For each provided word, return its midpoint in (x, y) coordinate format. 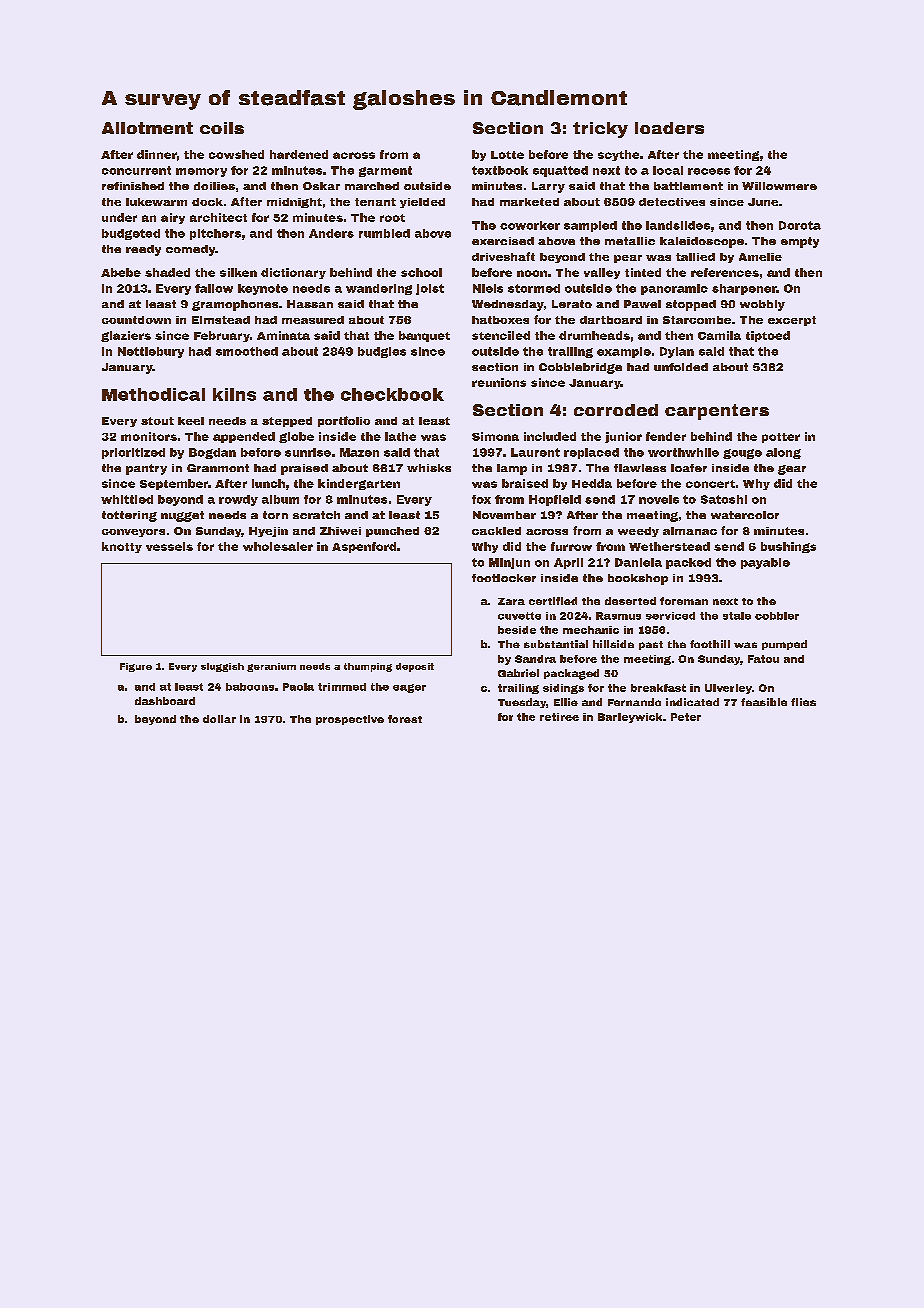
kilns (234, 394)
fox (481, 499)
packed (688, 563)
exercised (503, 241)
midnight (294, 203)
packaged (571, 674)
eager (409, 688)
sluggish (222, 667)
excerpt (792, 321)
